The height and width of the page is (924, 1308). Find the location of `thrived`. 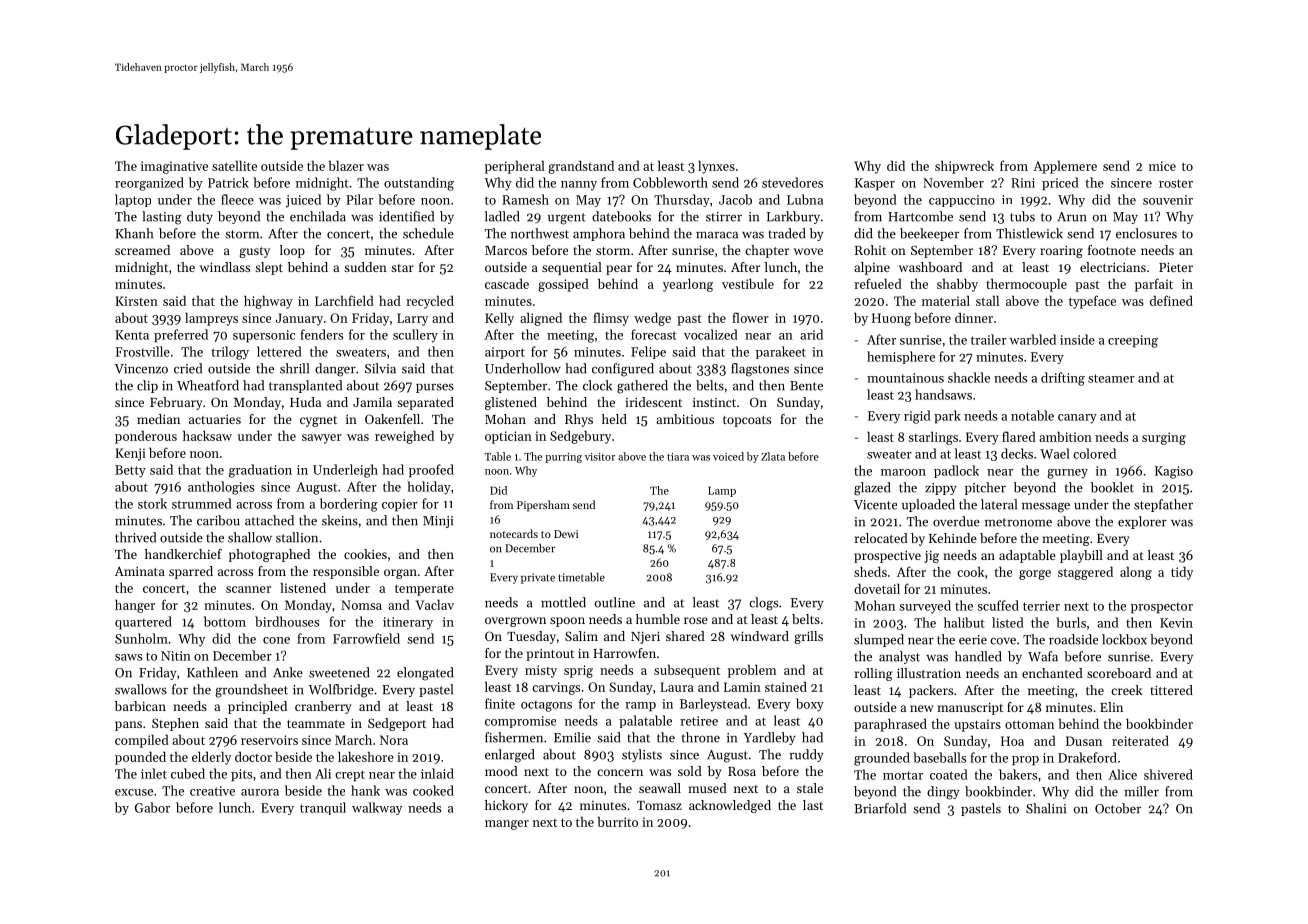

thrived is located at coordinates (135, 537).
